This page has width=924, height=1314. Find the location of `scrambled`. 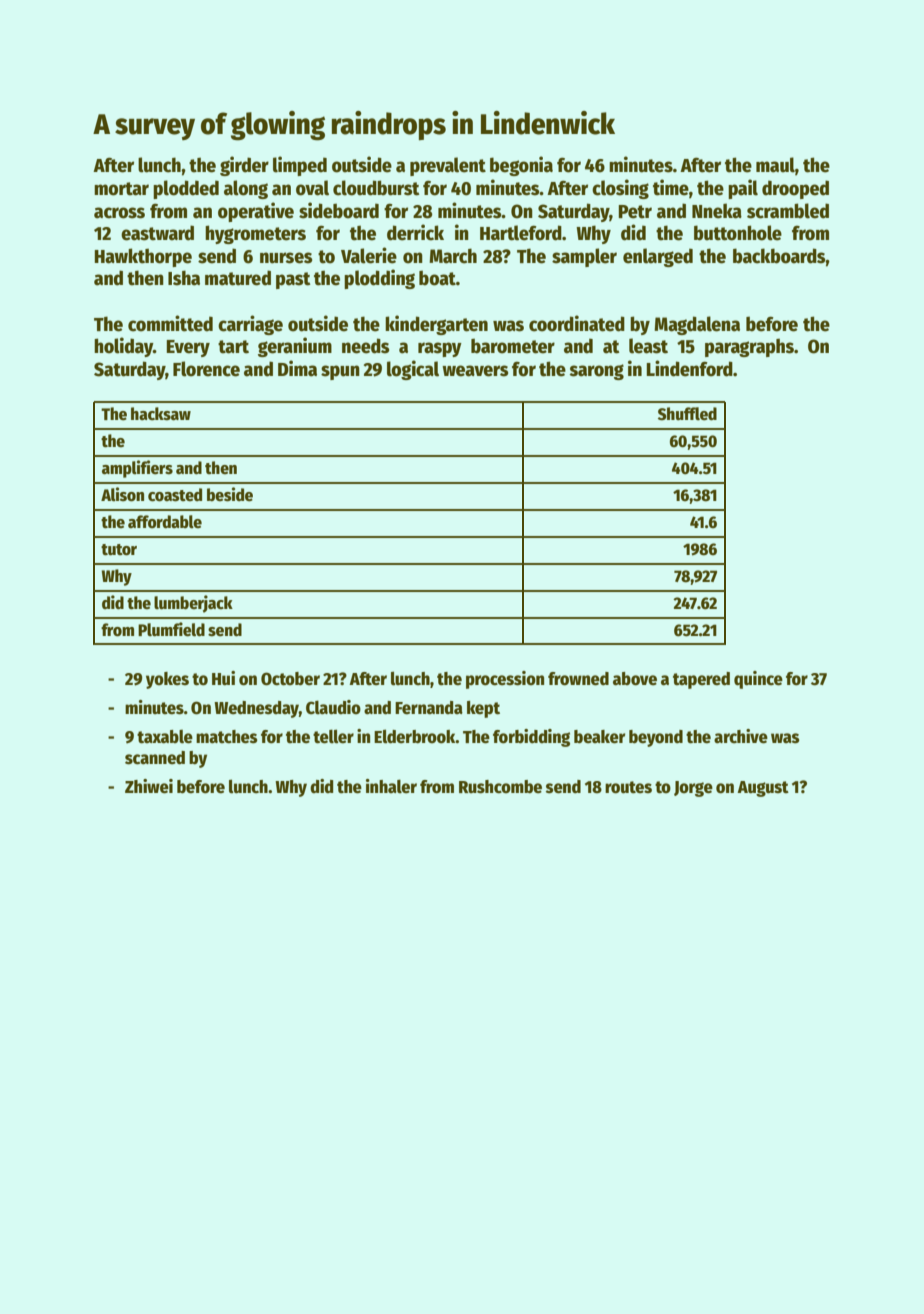

scrambled is located at coordinates (788, 211).
